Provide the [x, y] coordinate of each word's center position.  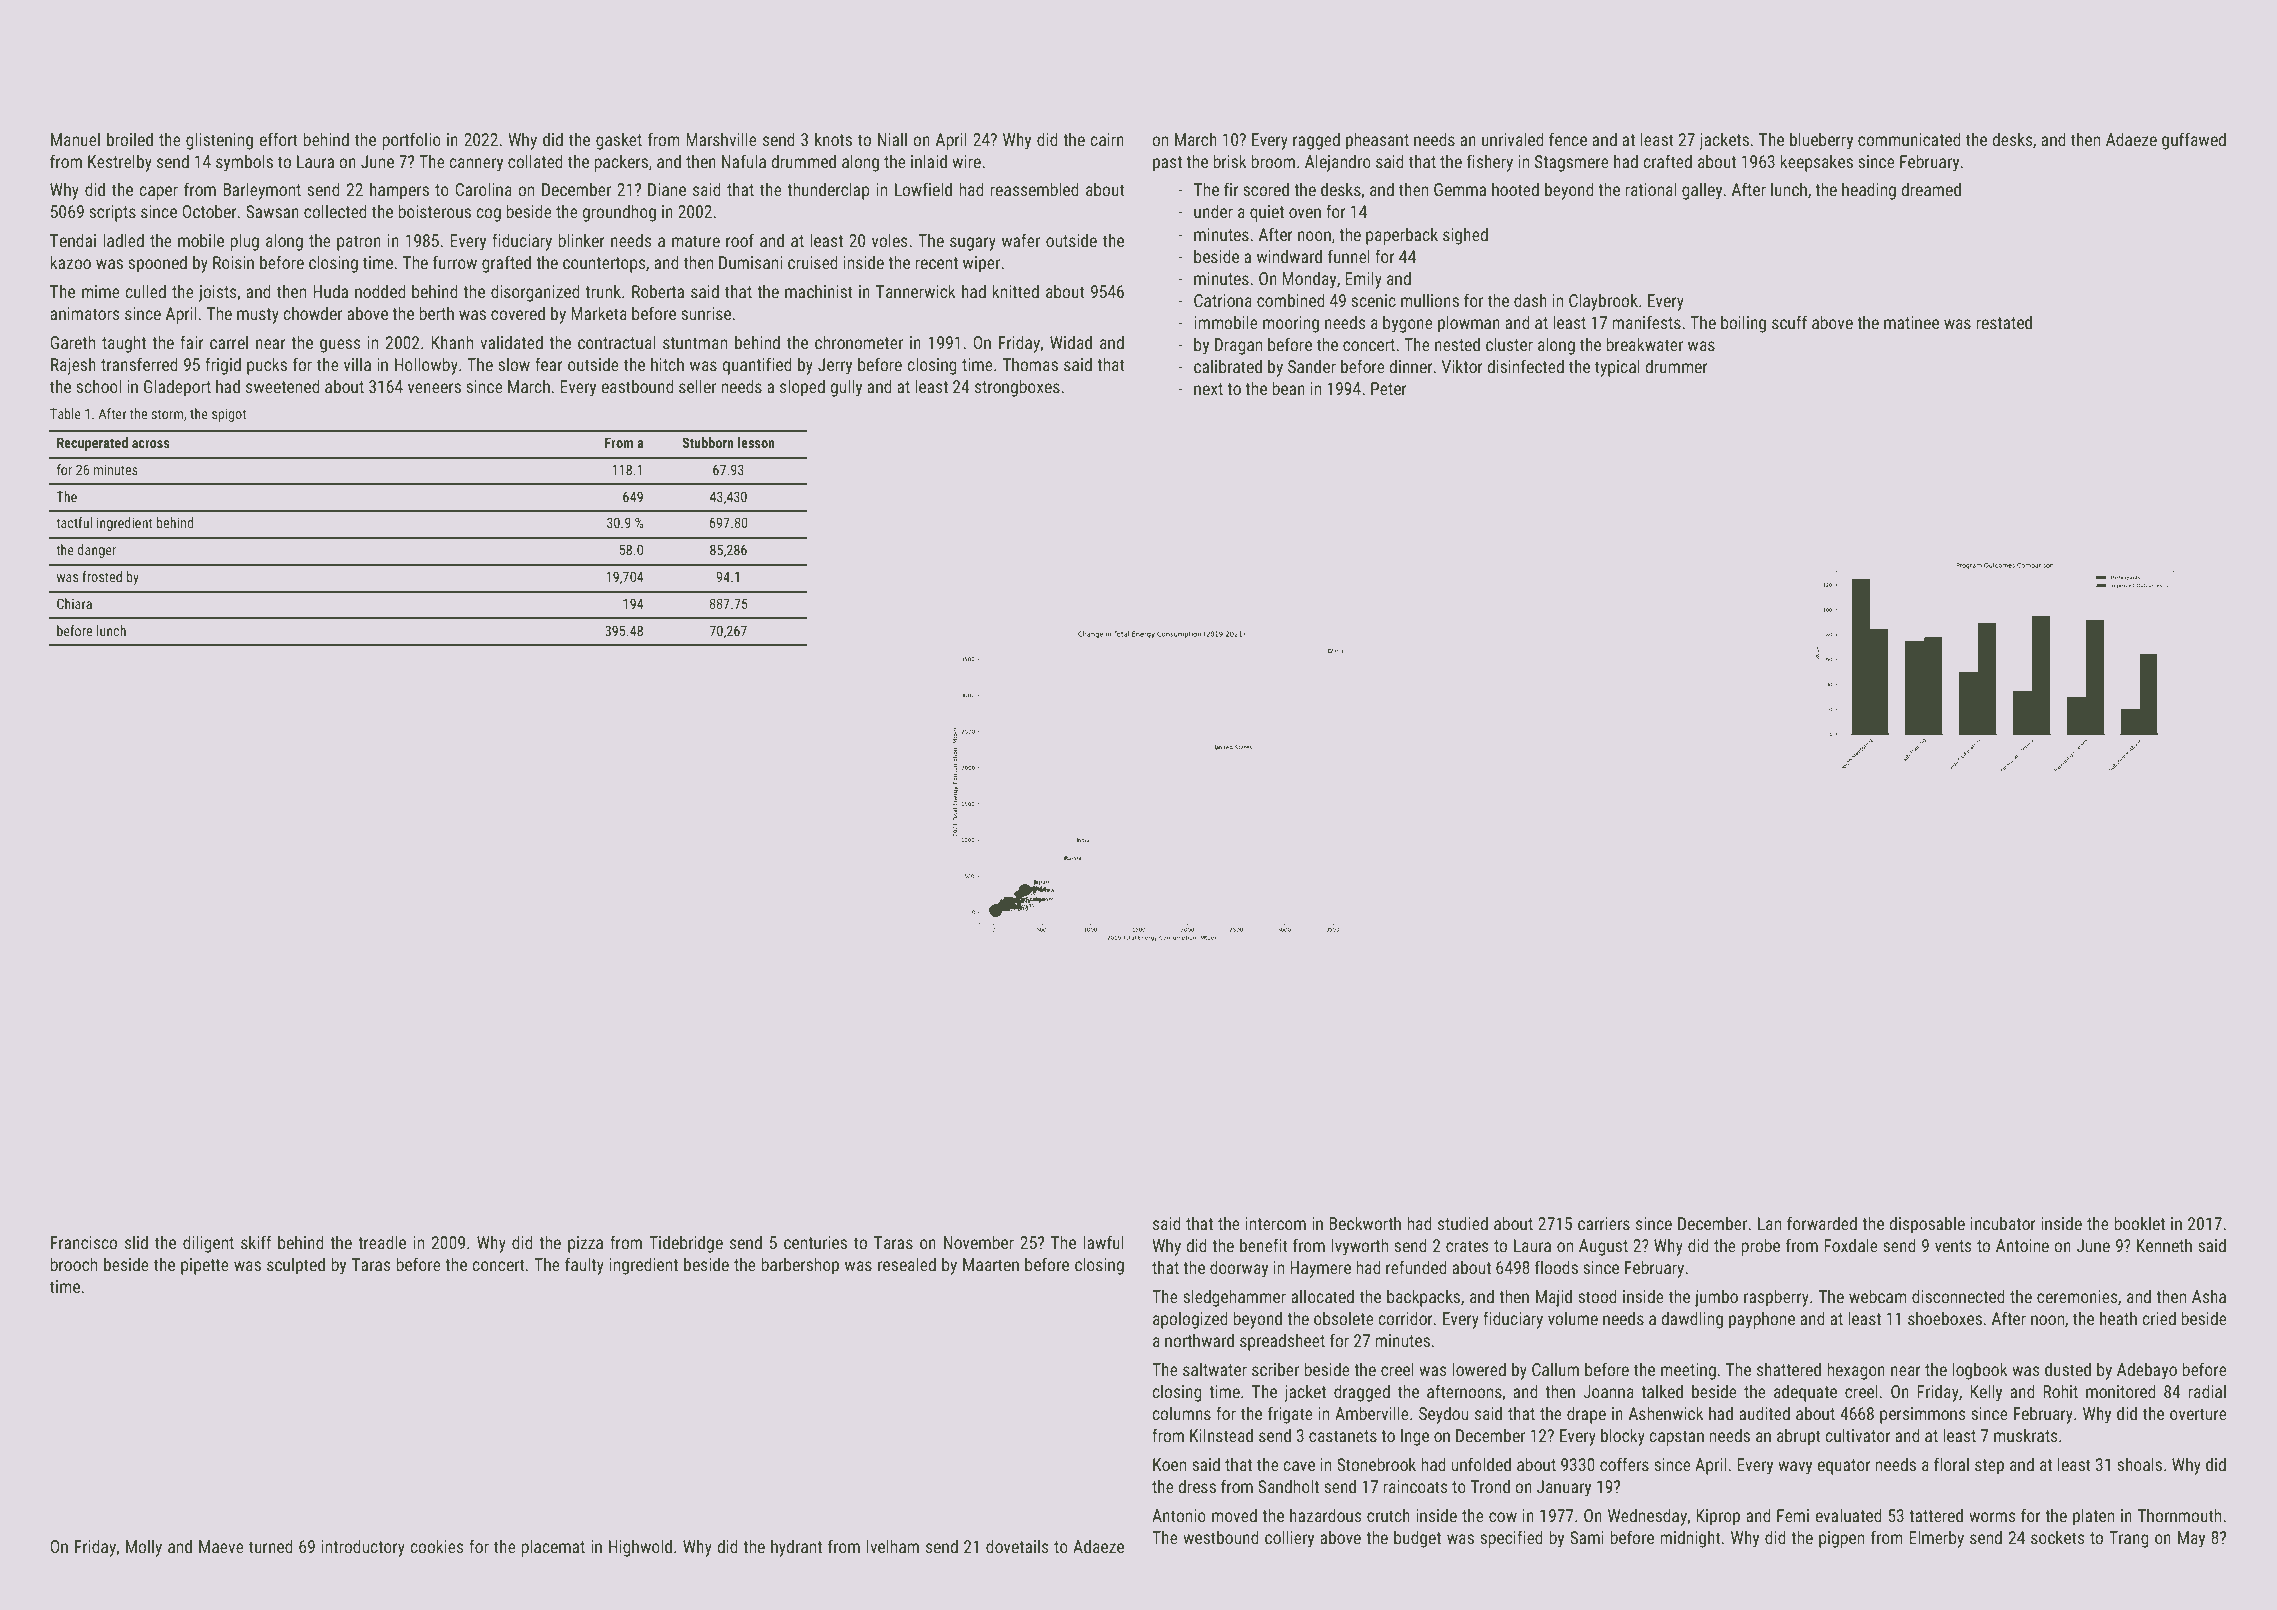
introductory [363, 1548]
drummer [1676, 366]
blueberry [1821, 141]
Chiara [74, 603]
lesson [756, 442]
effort [279, 139]
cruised [813, 262]
